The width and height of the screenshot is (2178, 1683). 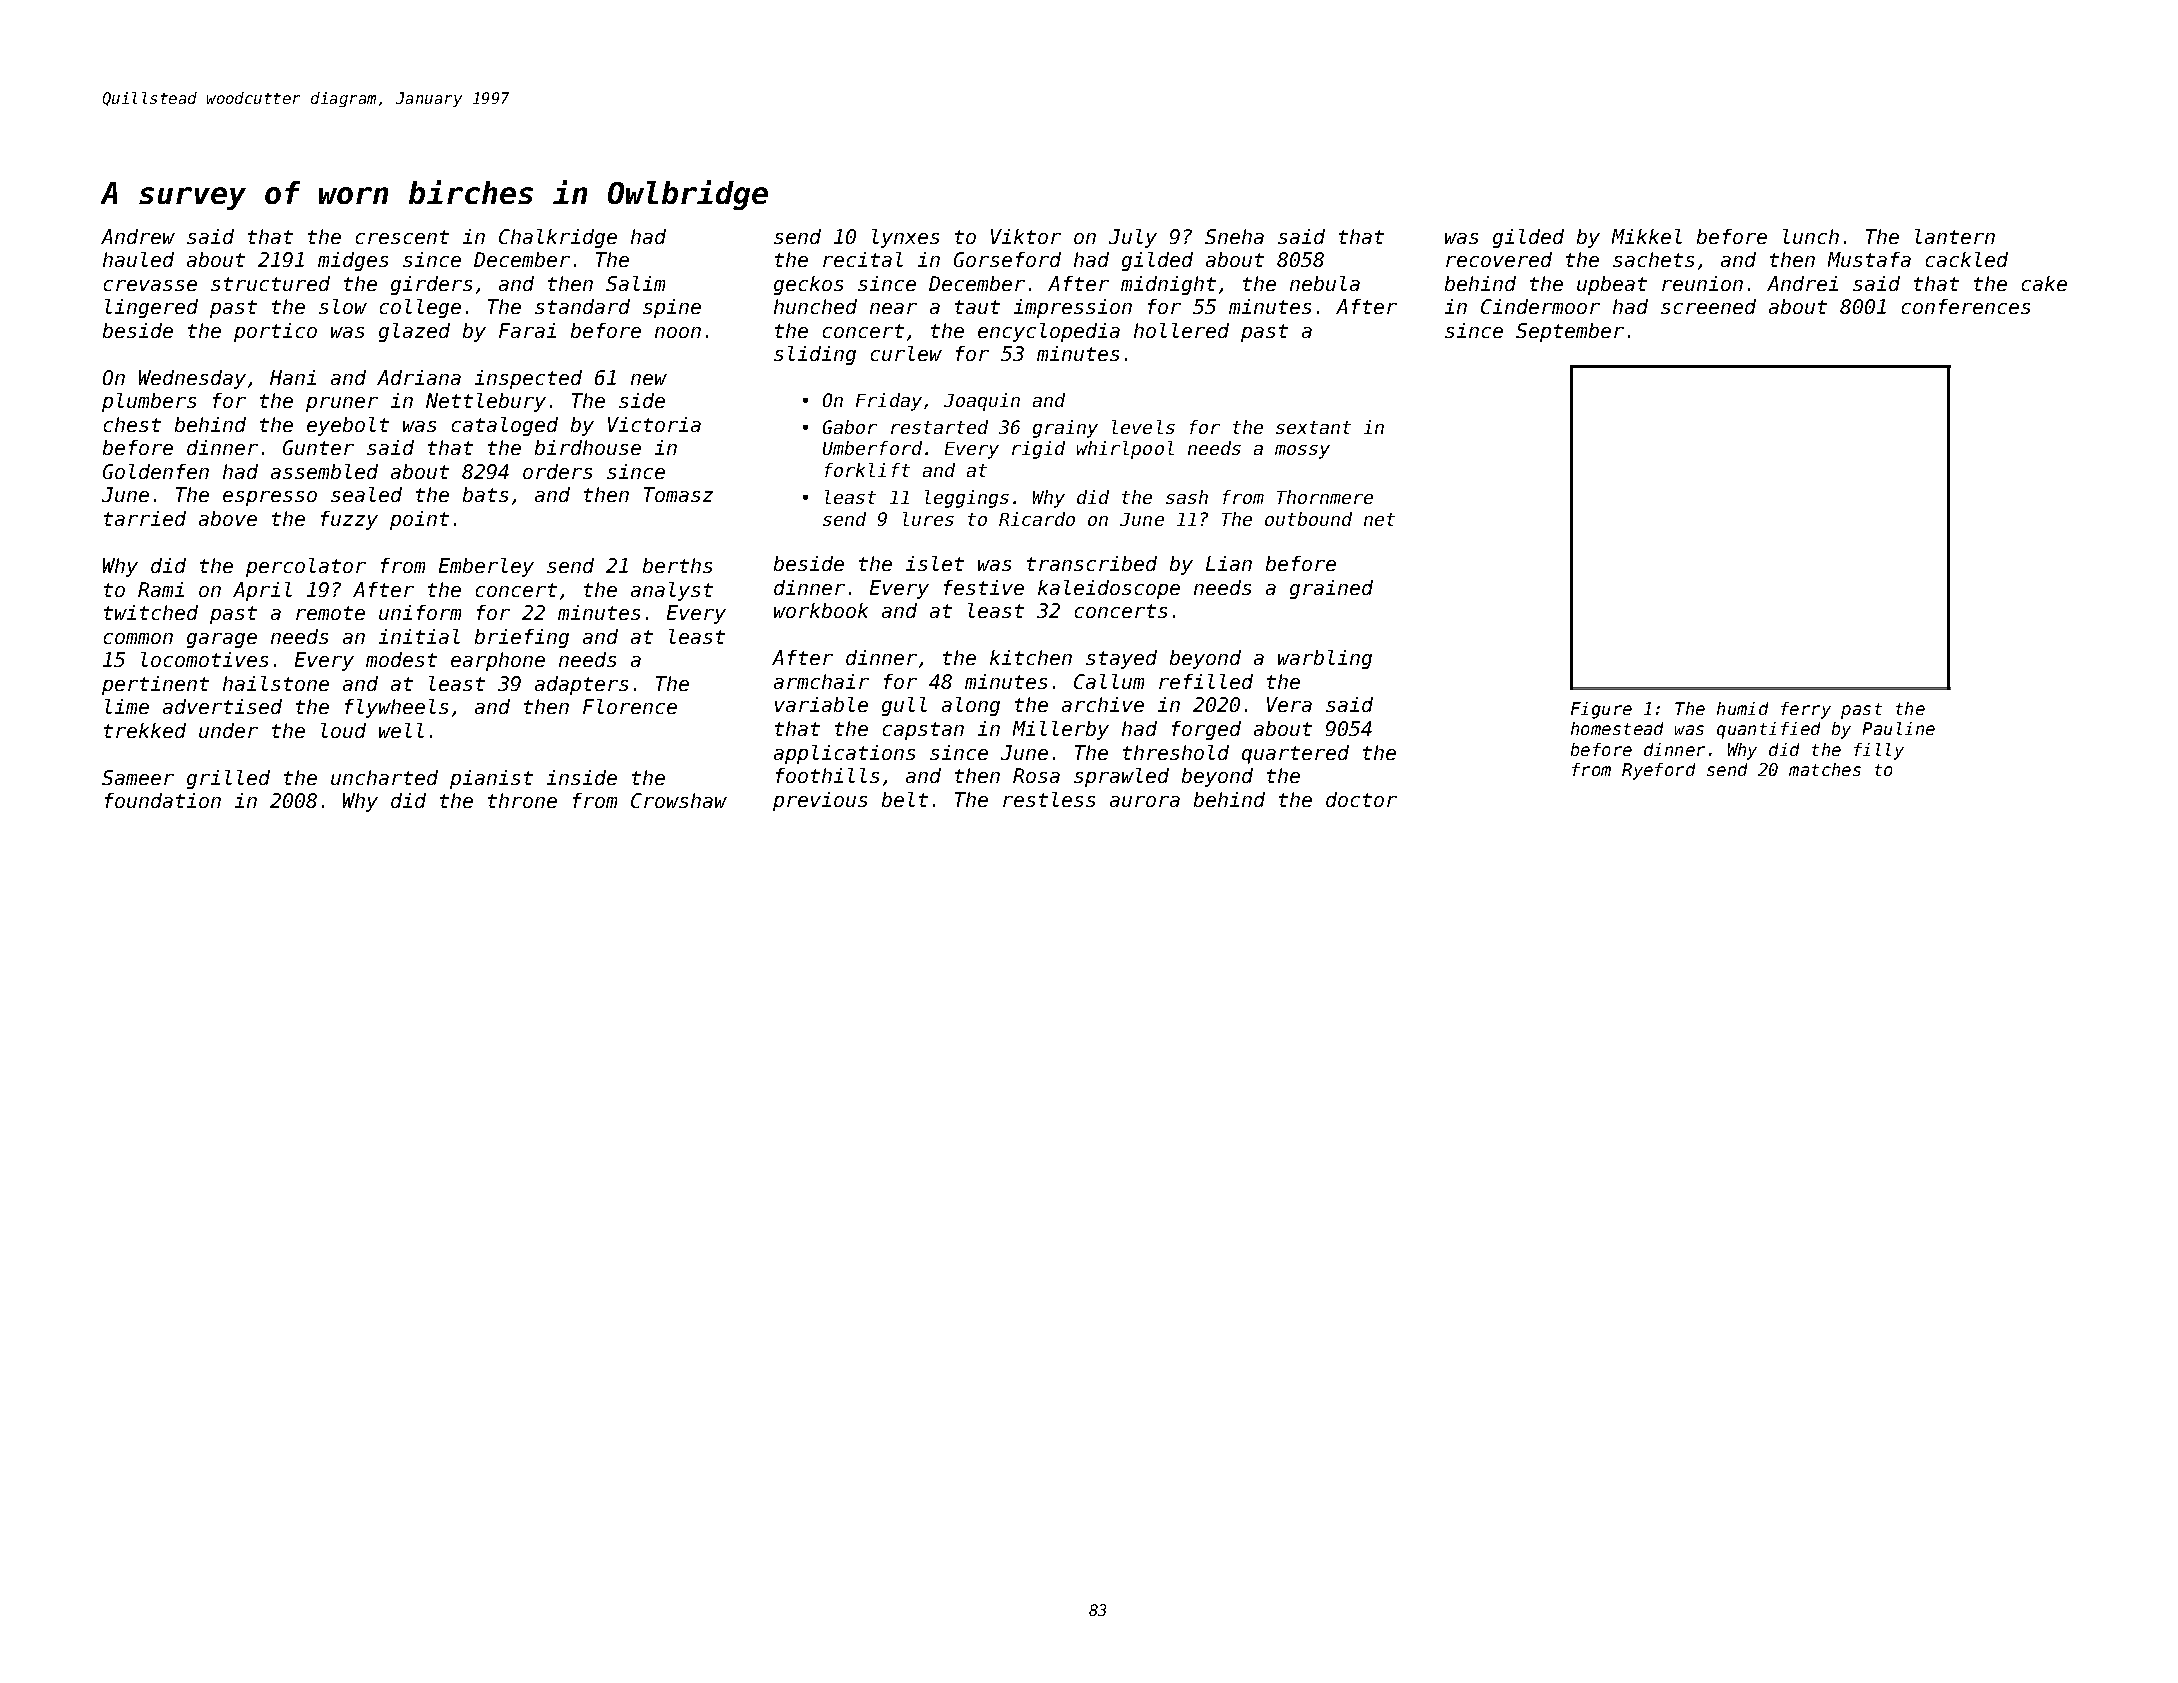 I want to click on outbound, so click(x=1308, y=519).
